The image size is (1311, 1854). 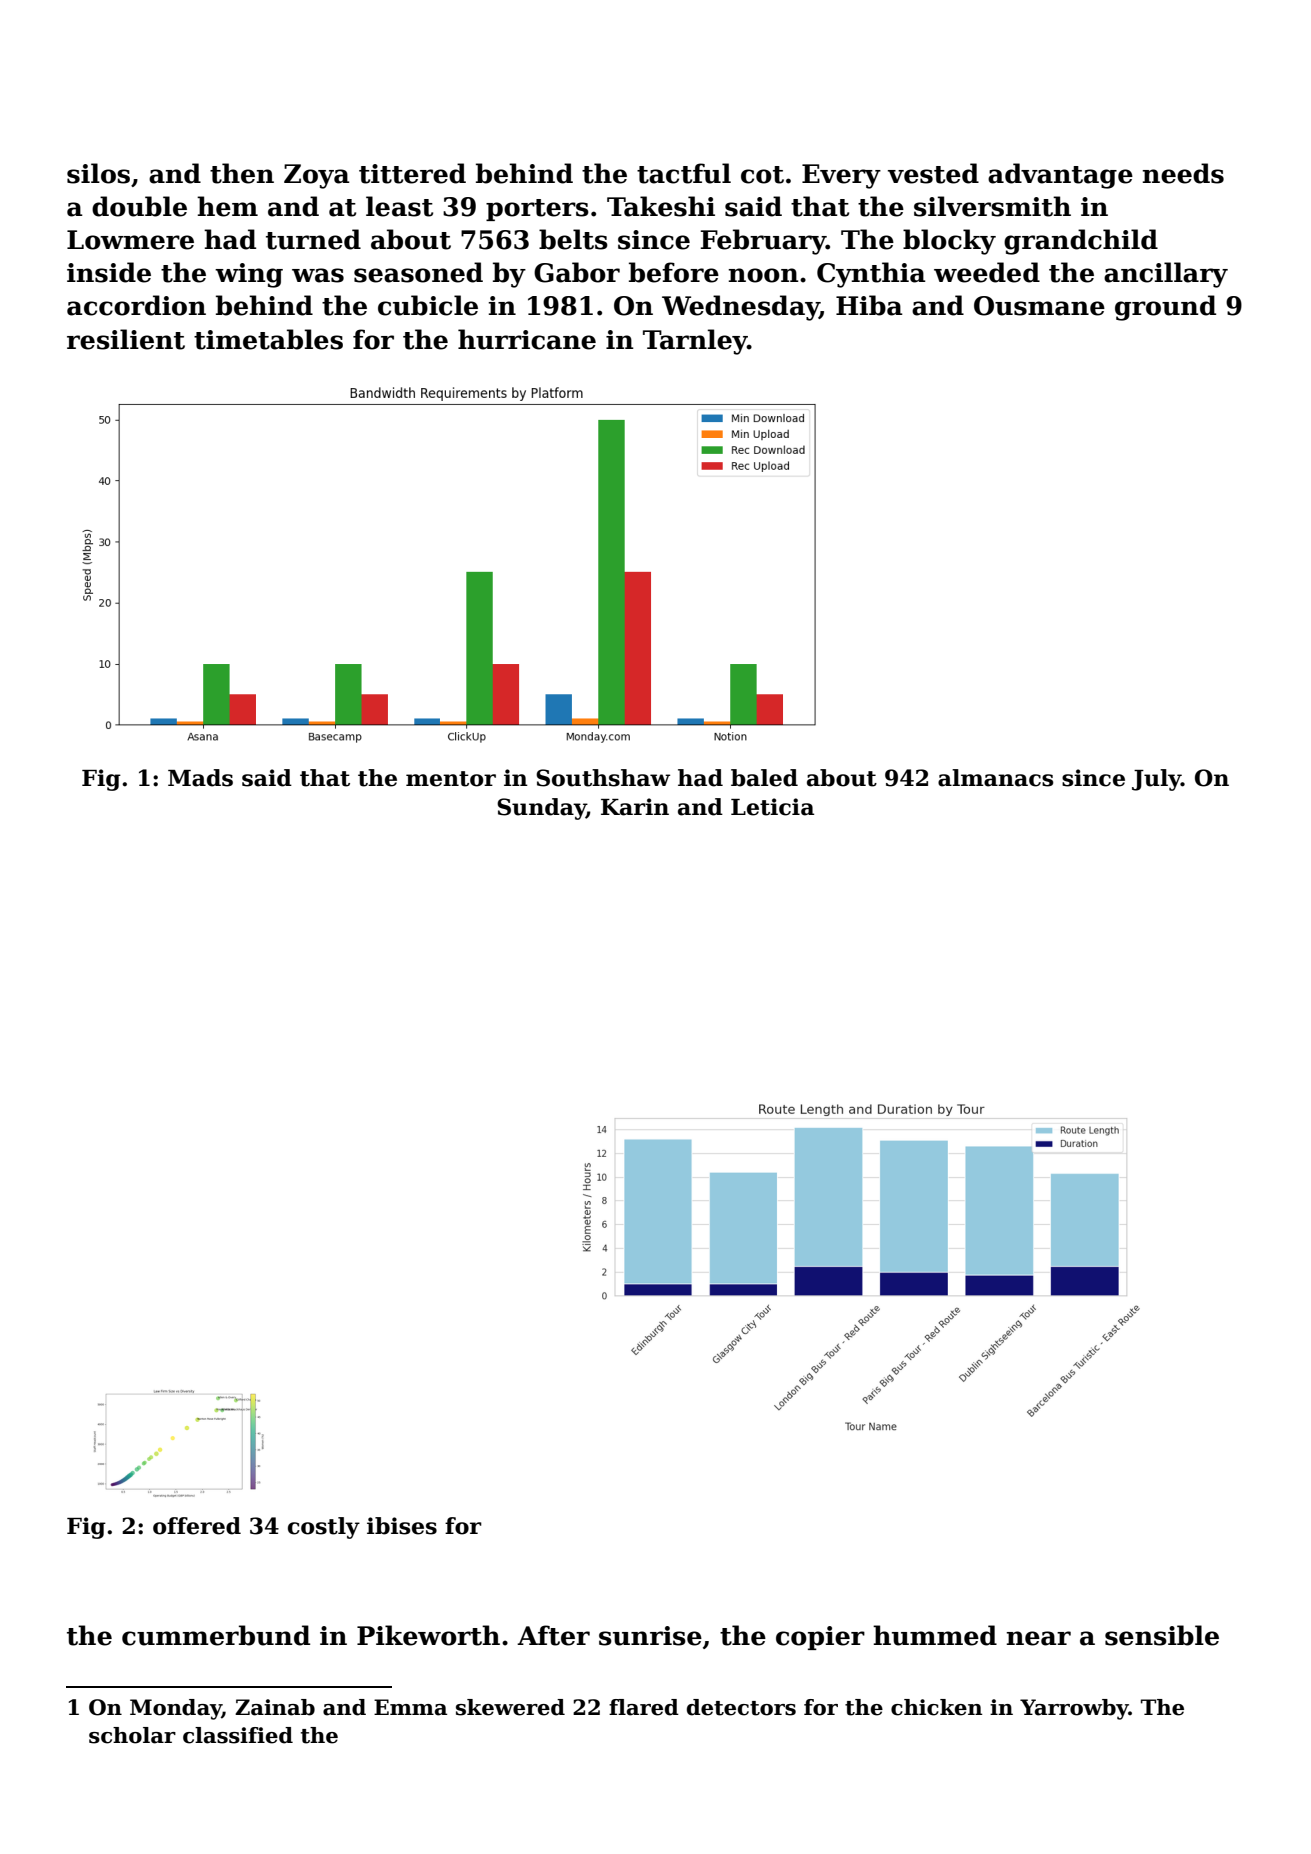 I want to click on Mads, so click(x=200, y=778).
